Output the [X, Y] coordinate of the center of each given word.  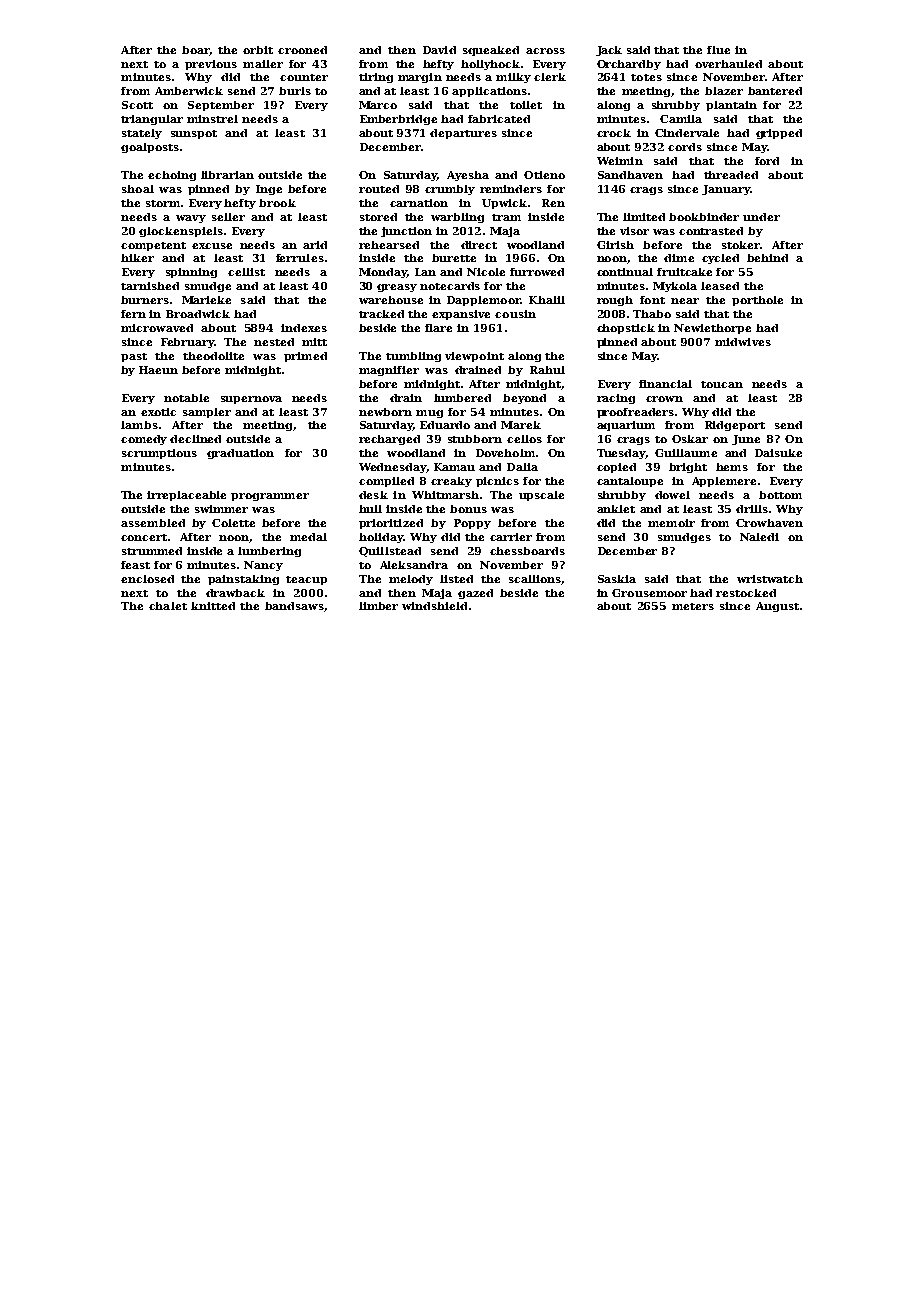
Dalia [522, 467]
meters [693, 606]
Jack [609, 51]
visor [634, 231]
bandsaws [294, 606]
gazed [475, 594]
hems [732, 467]
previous [211, 65]
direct [479, 245]
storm [163, 203]
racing [616, 399]
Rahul [547, 370]
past [134, 357]
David [439, 50]
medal [308, 537]
